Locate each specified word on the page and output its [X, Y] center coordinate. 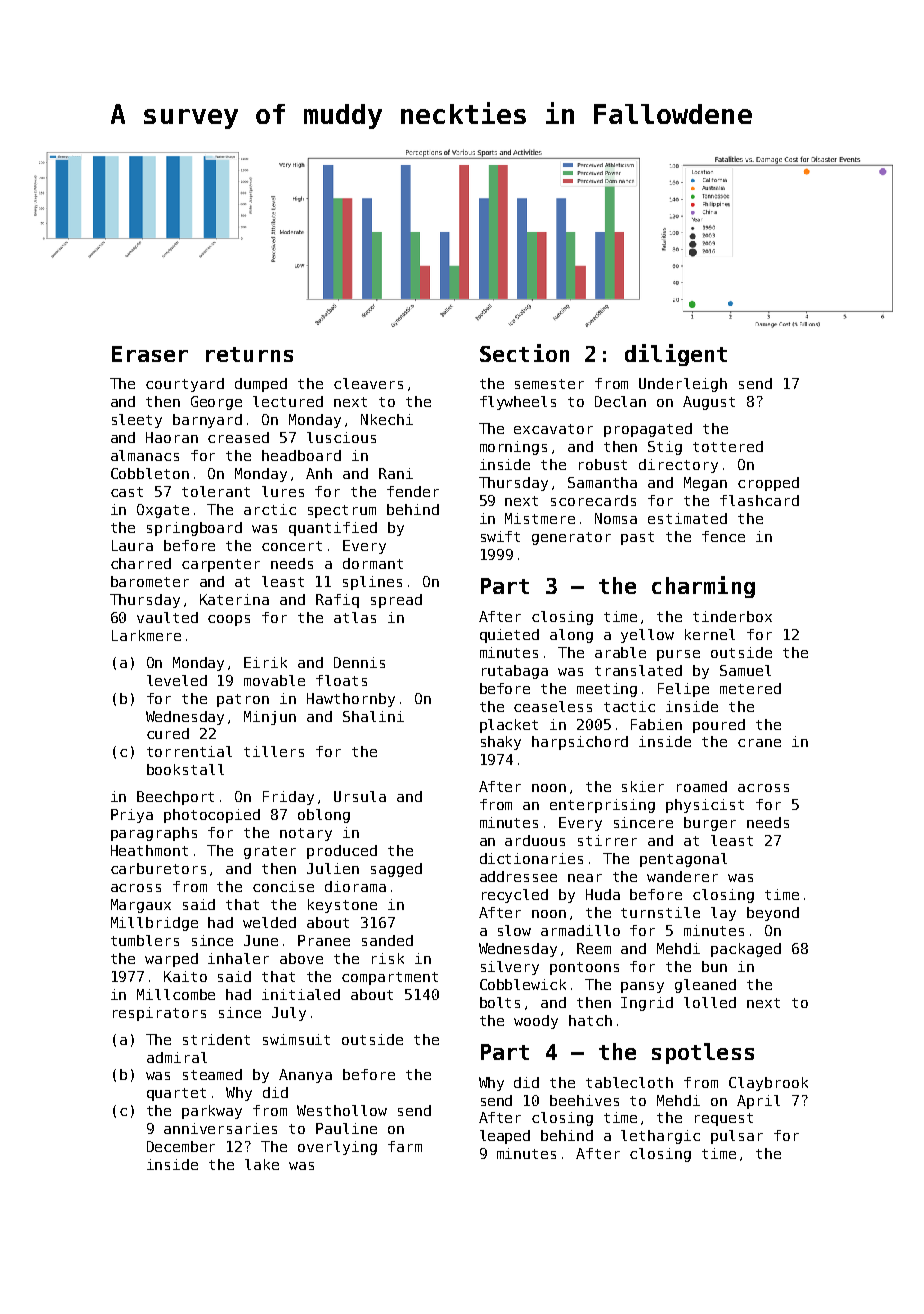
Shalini [373, 716]
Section [524, 353]
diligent [676, 355]
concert [292, 546]
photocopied [212, 816]
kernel [710, 634]
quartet [176, 1094]
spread [396, 601]
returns [249, 354]
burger [710, 824]
